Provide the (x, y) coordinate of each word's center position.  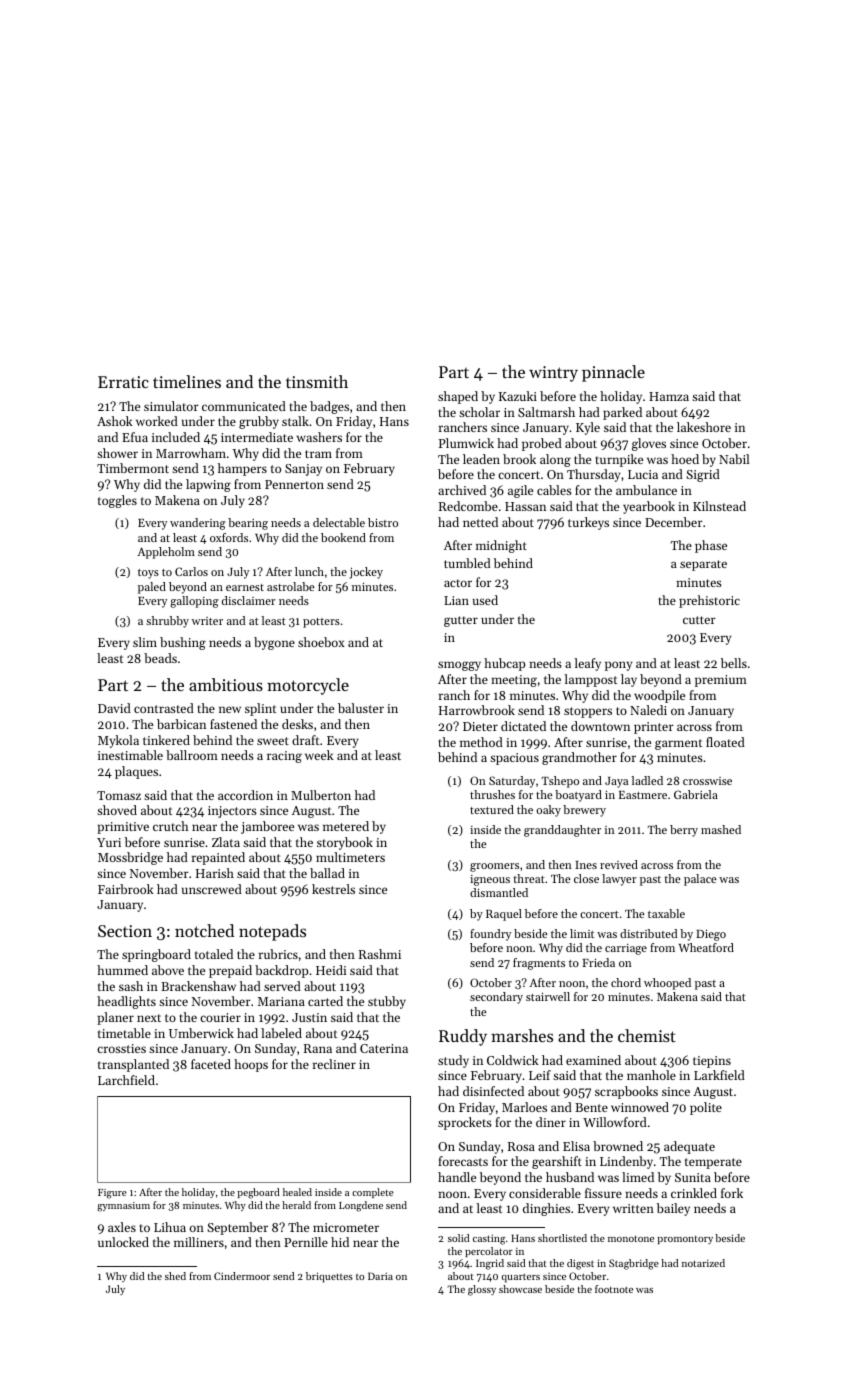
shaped (458, 397)
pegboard (258, 1193)
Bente (591, 1107)
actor (458, 583)
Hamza (669, 396)
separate (703, 565)
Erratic (123, 382)
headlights (126, 1002)
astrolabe (291, 586)
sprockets (465, 1123)
